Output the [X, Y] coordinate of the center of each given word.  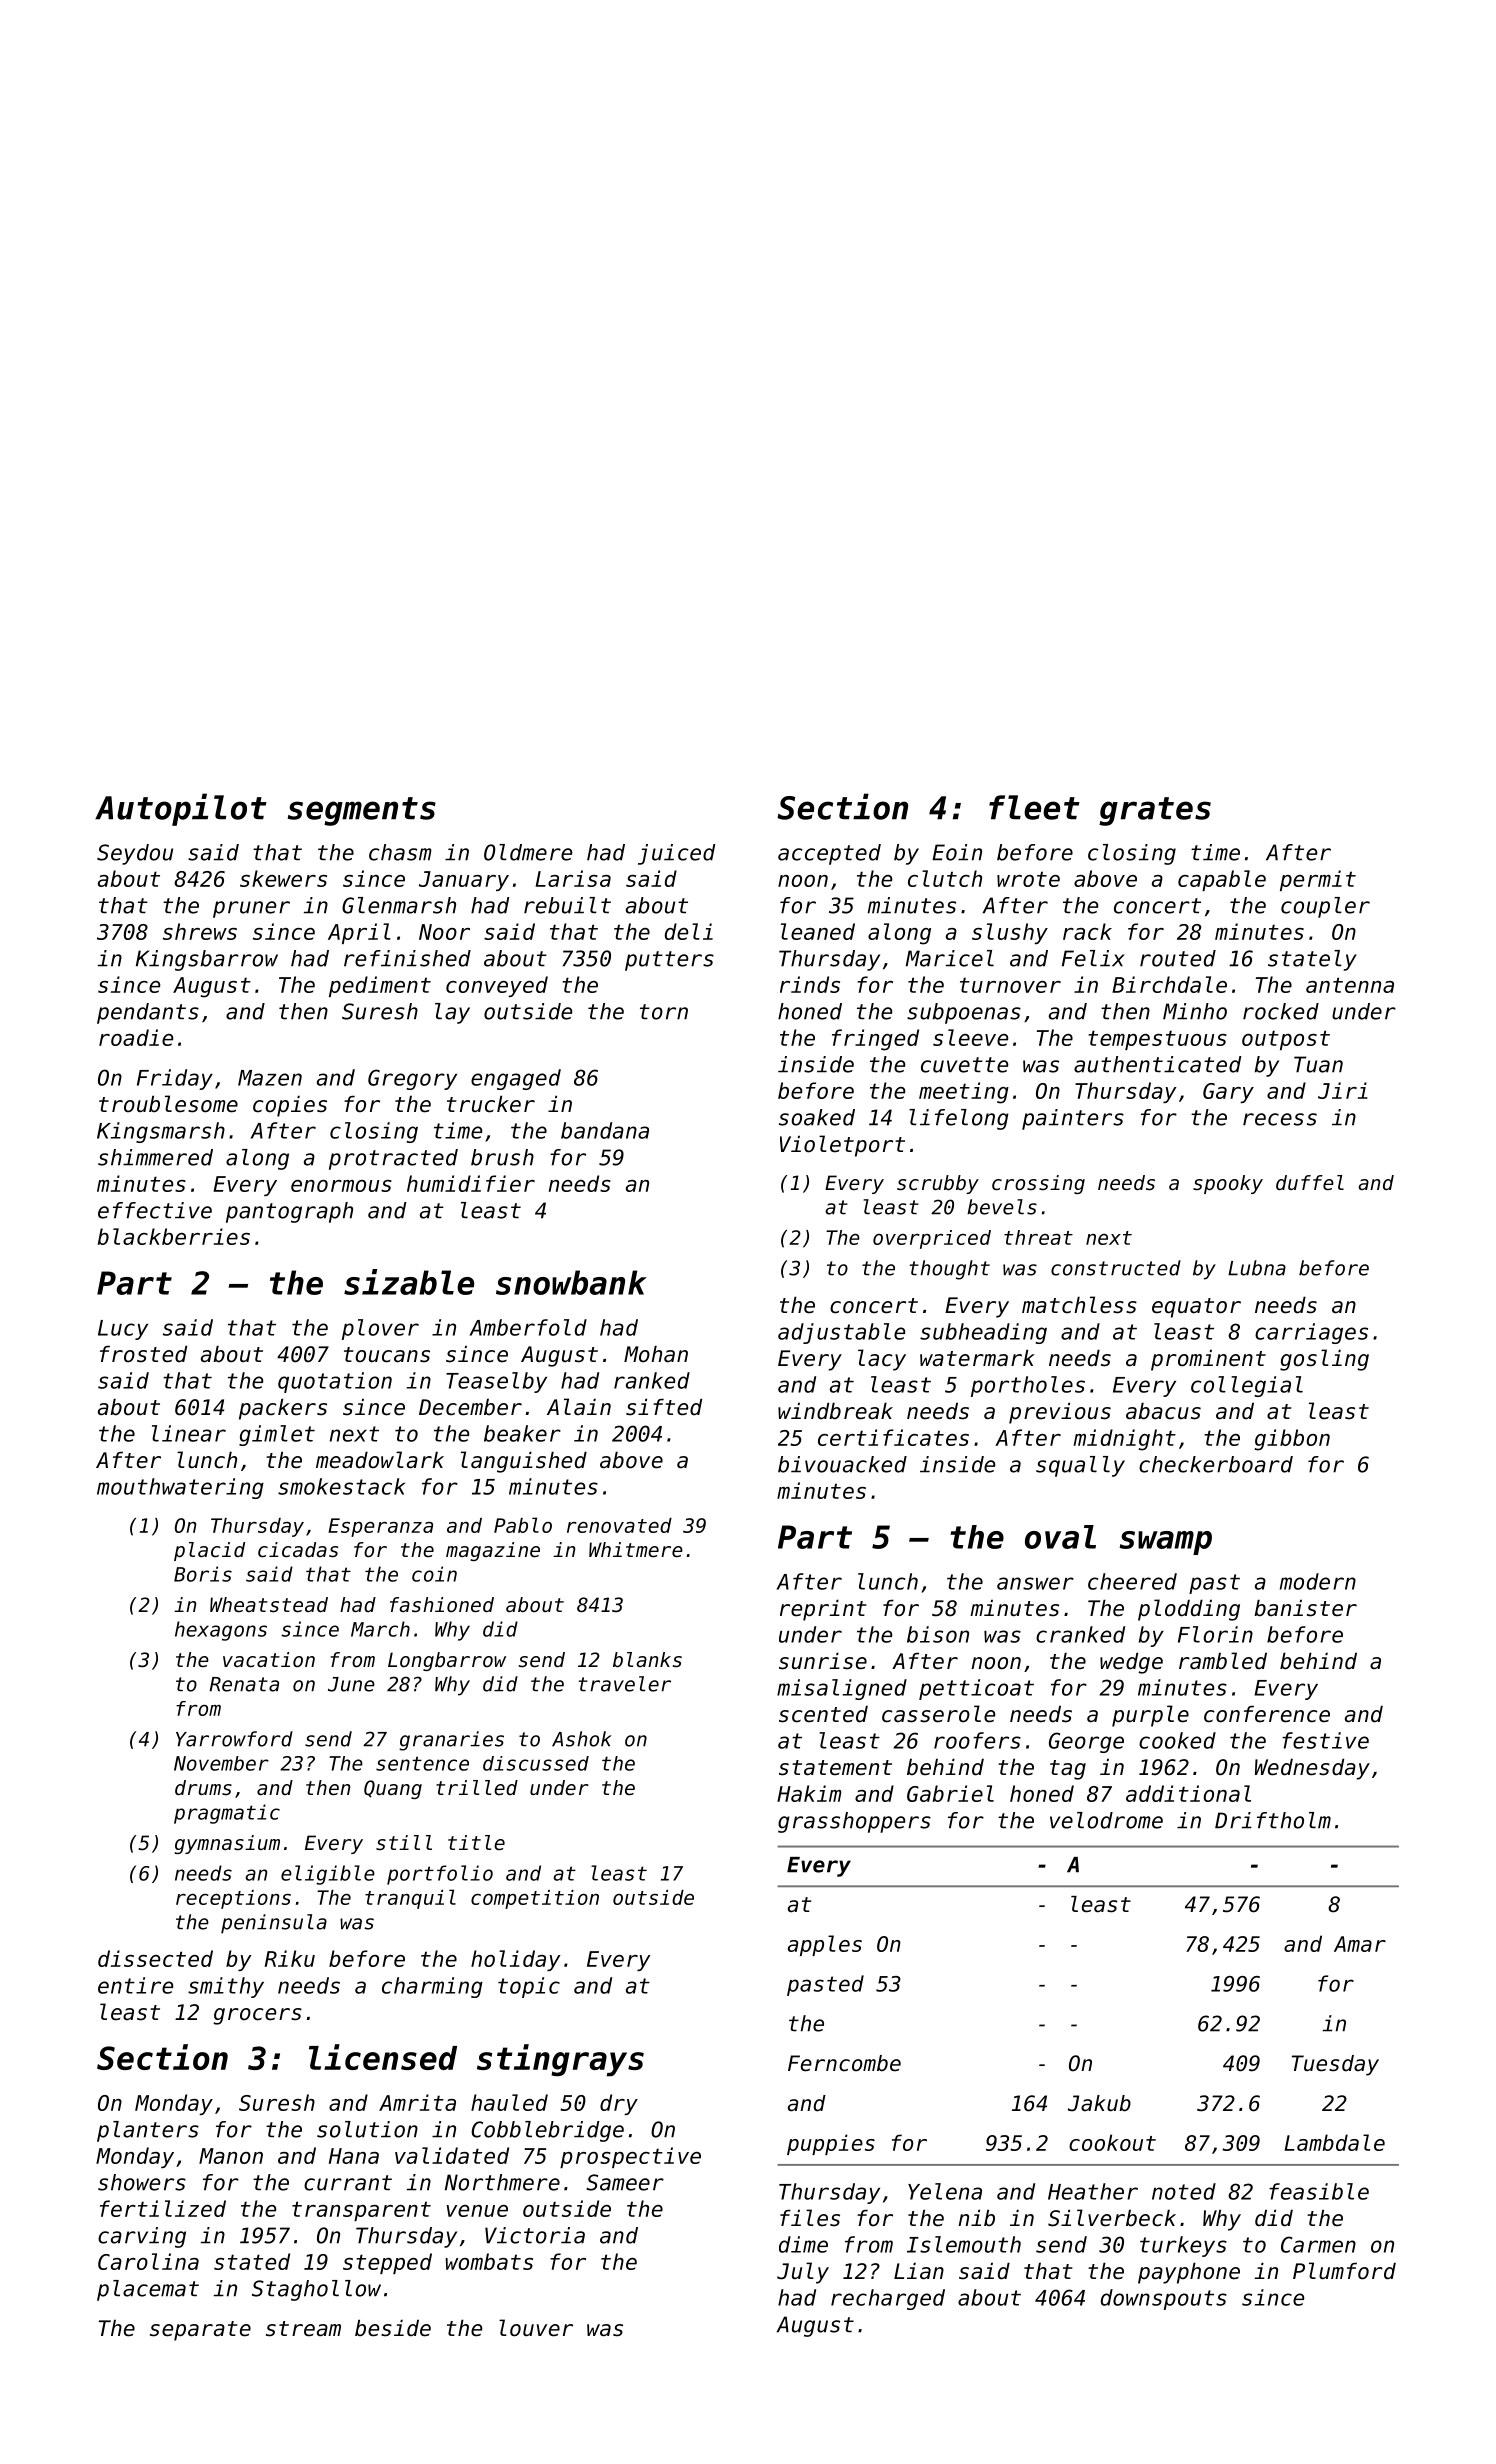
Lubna [1257, 1268]
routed [1178, 958]
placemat [148, 2290]
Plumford [1344, 2271]
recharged [888, 2299]
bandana [605, 1130]
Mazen [270, 1078]
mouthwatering [180, 1488]
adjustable [841, 1333]
